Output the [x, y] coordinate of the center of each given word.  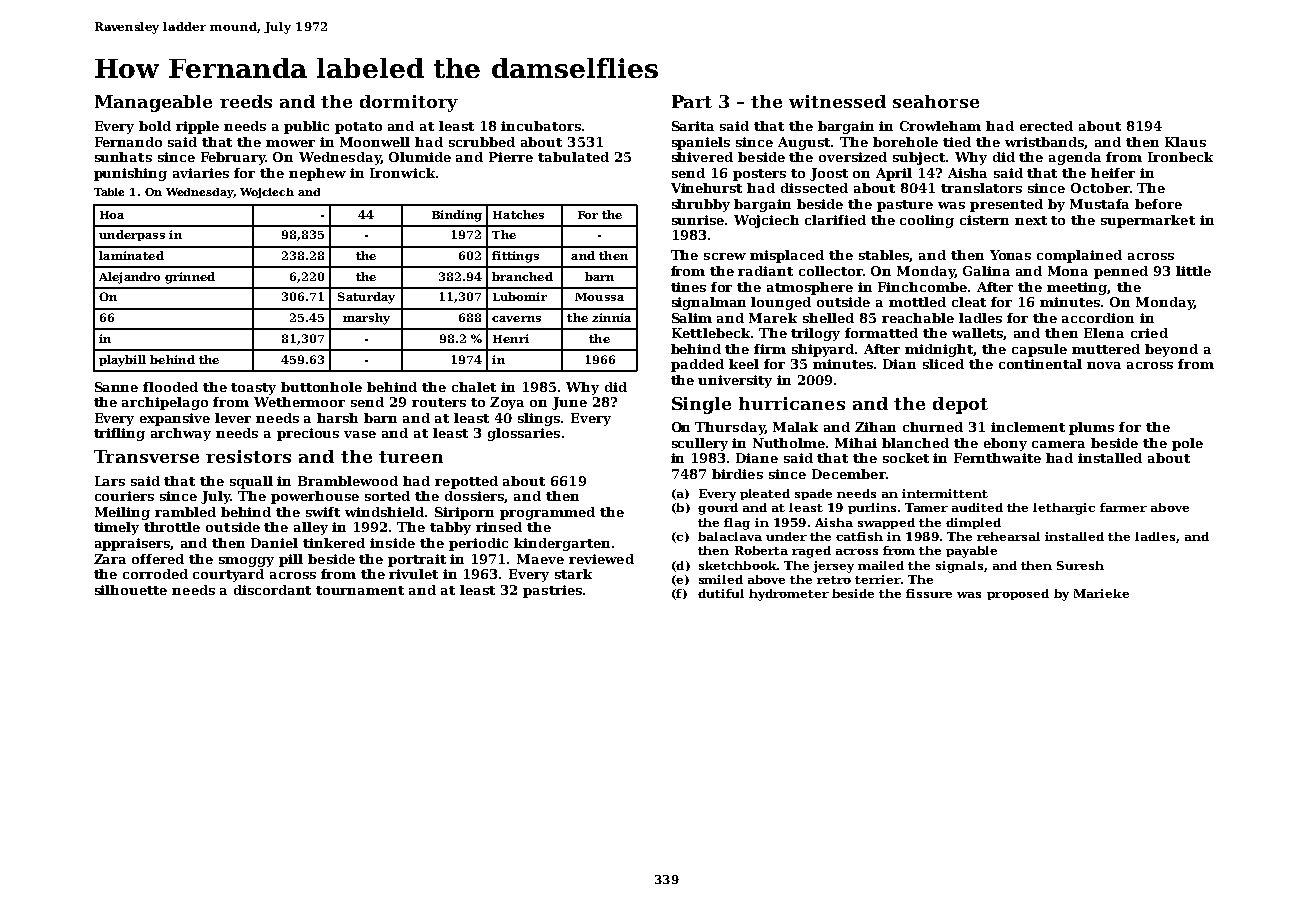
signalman [709, 303]
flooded [170, 387]
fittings [515, 257]
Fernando [128, 142]
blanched [915, 443]
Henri [511, 338]
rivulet [413, 574]
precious [308, 434]
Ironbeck [1180, 157]
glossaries [524, 434]
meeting [1077, 288]
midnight [939, 350]
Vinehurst [706, 188]
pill [291, 560]
